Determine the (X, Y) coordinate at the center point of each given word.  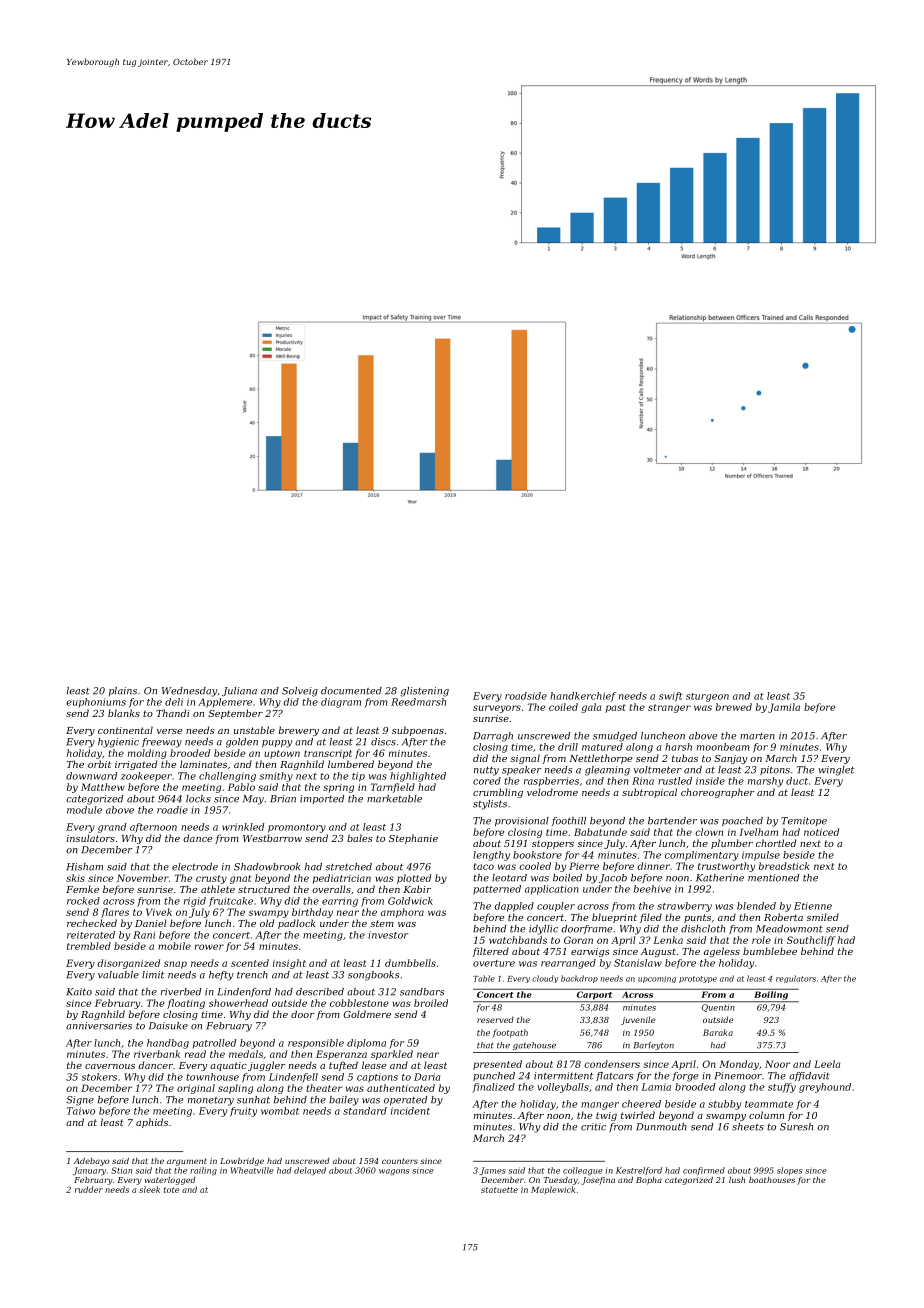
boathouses (772, 1180)
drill (568, 747)
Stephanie (413, 839)
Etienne (813, 906)
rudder (89, 1189)
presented (497, 1065)
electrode (195, 867)
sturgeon (707, 697)
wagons (394, 1172)
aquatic (228, 1066)
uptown (282, 754)
